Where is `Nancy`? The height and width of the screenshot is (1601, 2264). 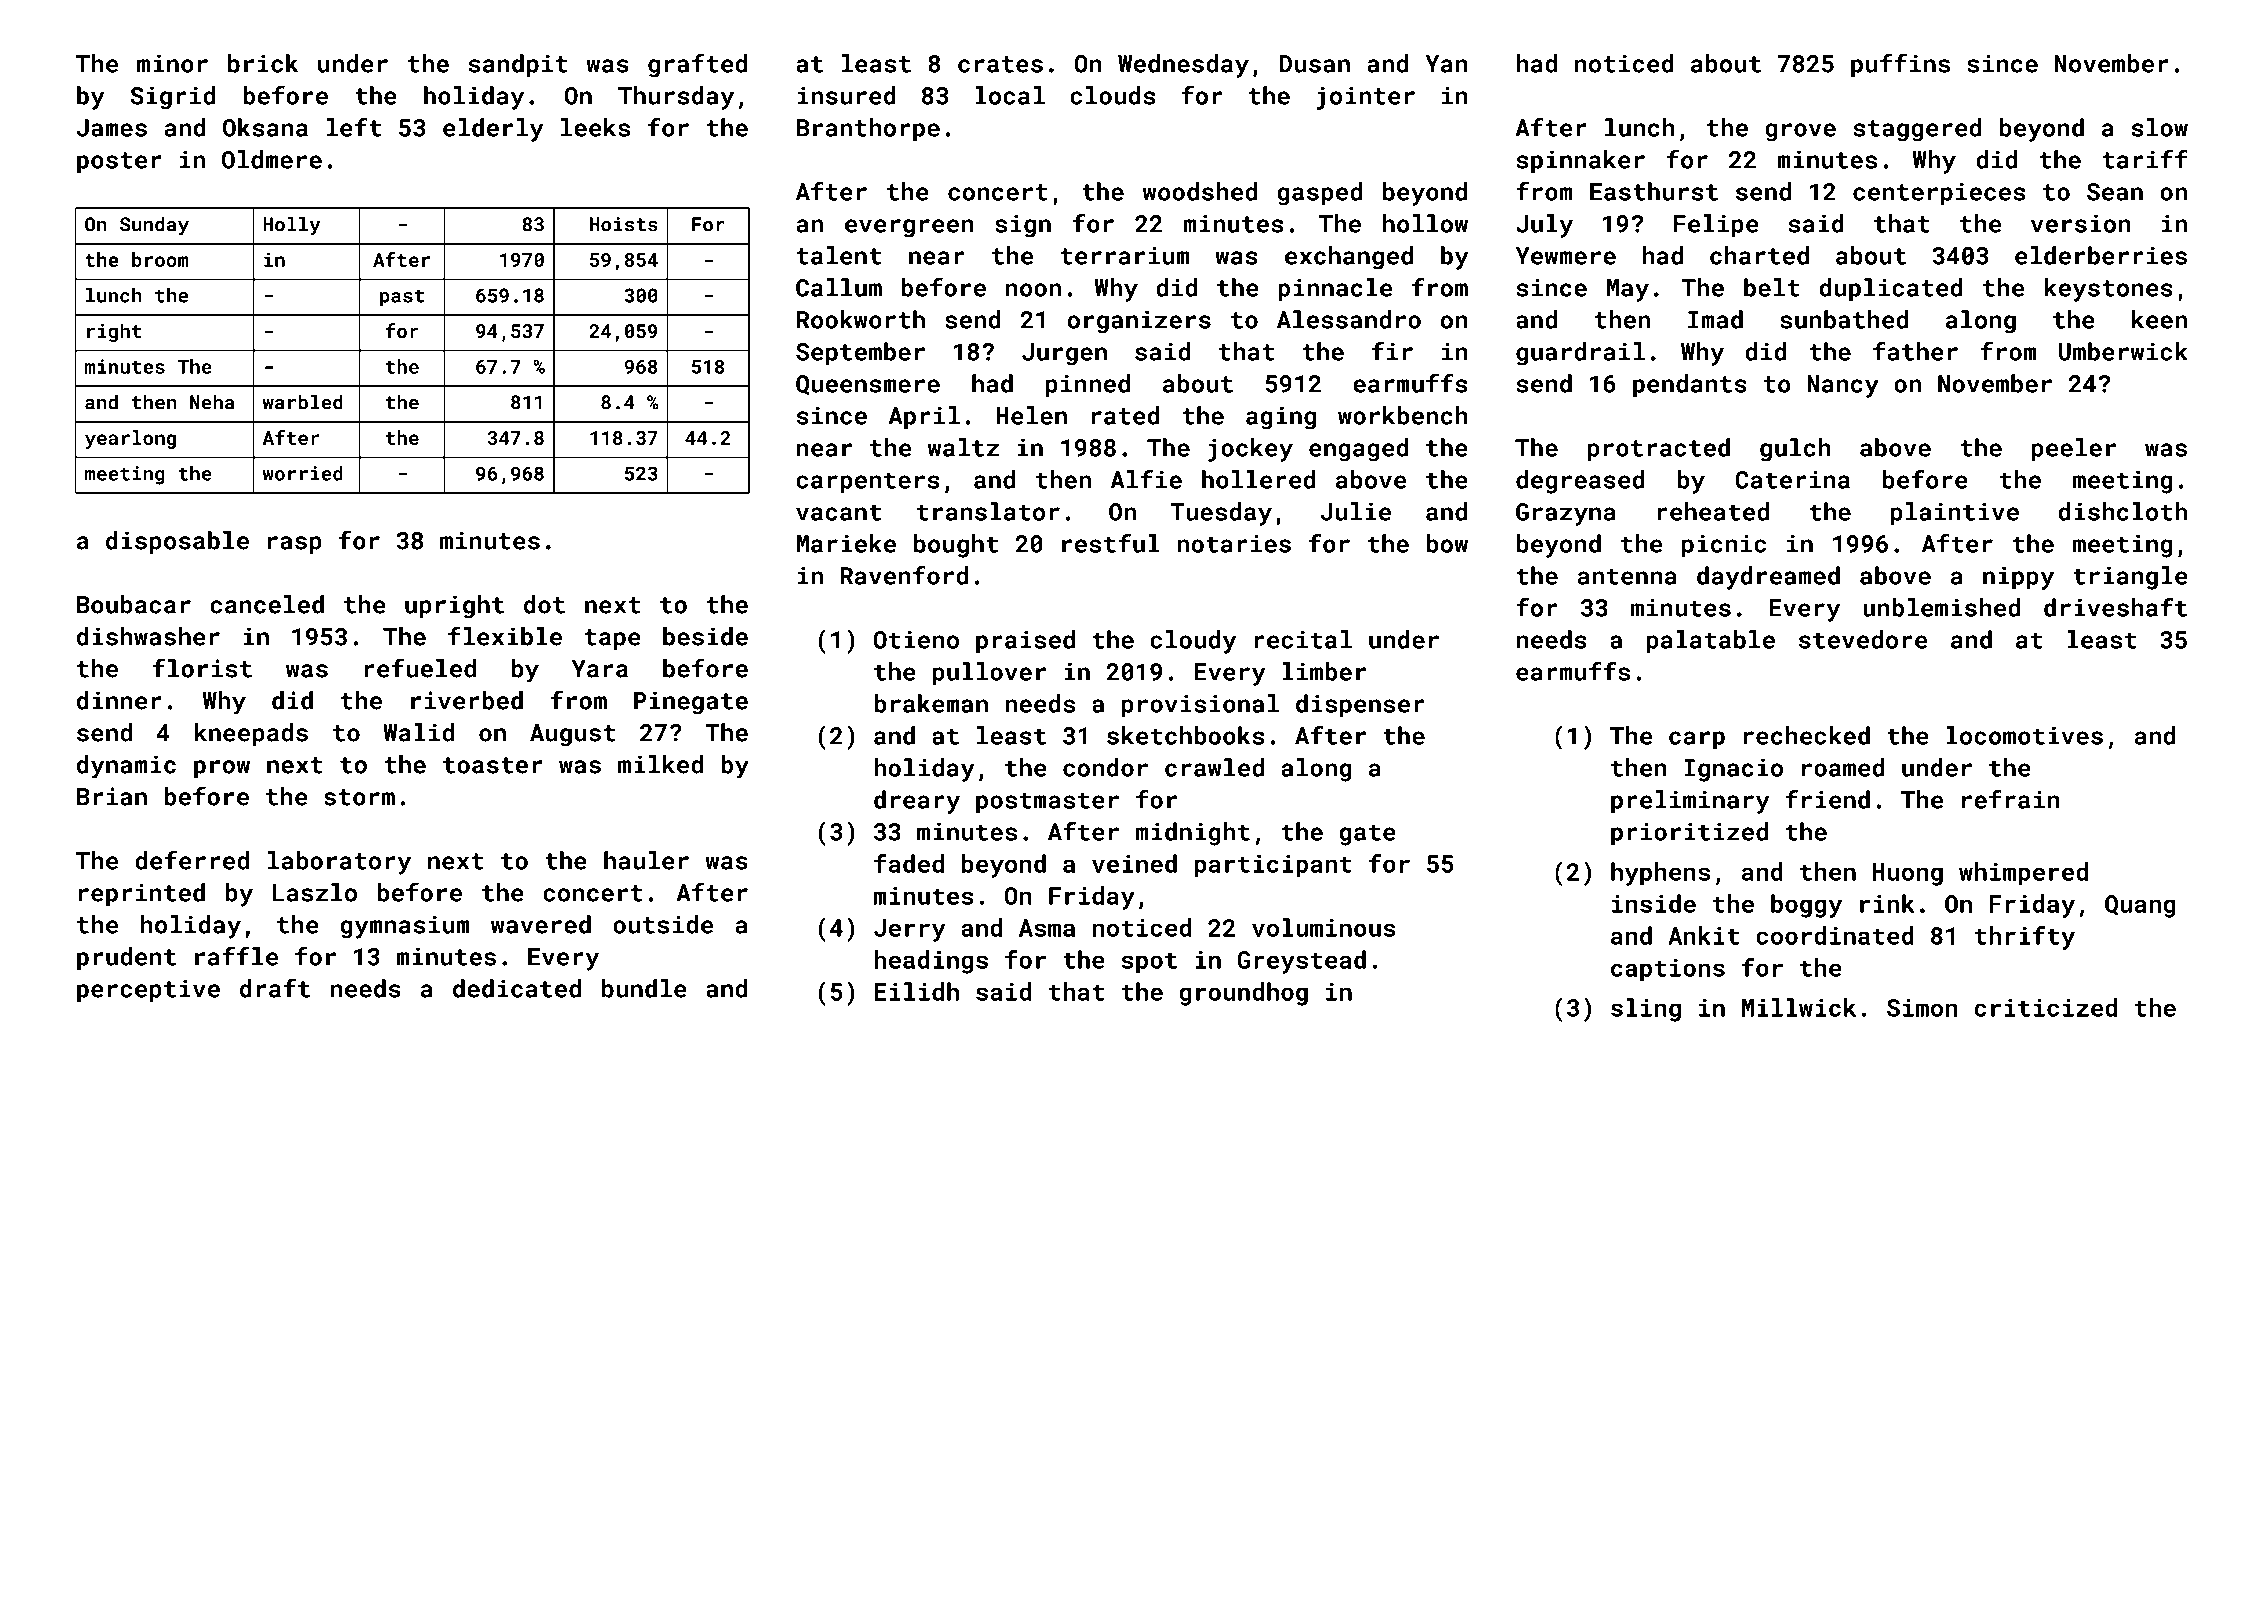 Nancy is located at coordinates (1843, 386).
